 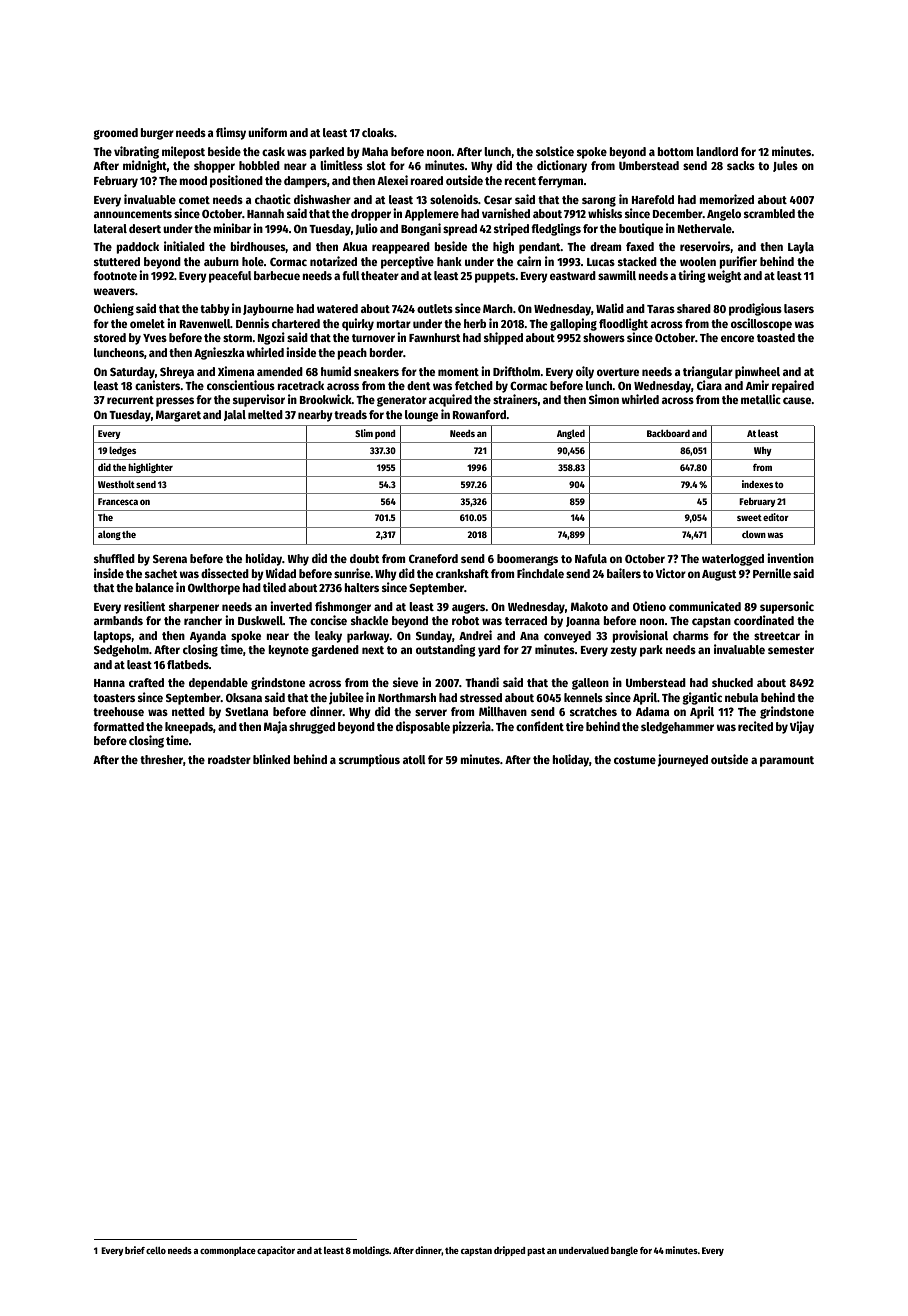 I want to click on herb, so click(x=475, y=323).
